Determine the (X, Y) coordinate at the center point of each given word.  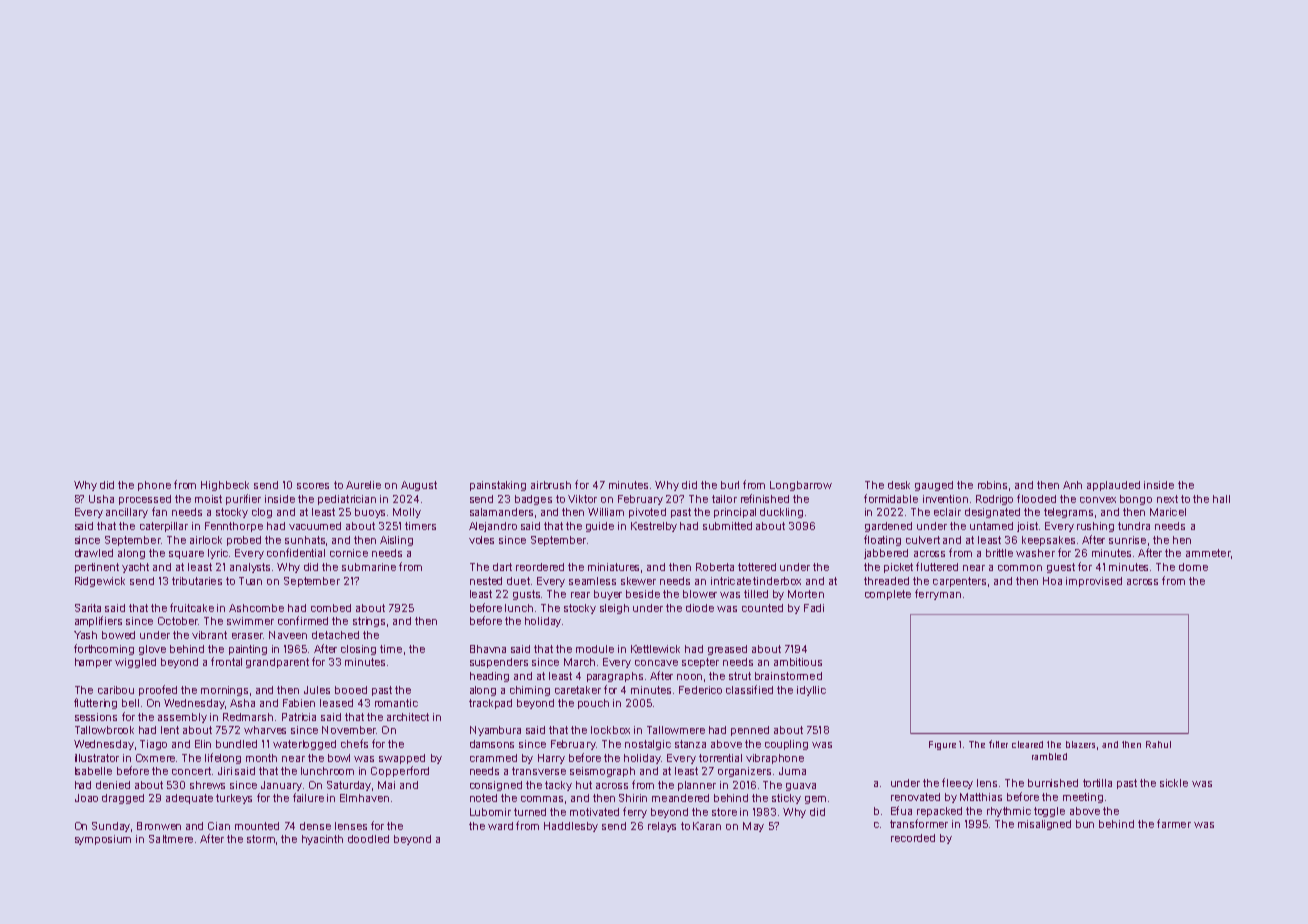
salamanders (501, 512)
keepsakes (1048, 541)
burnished (1053, 783)
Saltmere (171, 839)
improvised (1094, 582)
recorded (913, 838)
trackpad (490, 704)
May (753, 827)
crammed (493, 758)
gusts (526, 595)
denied (113, 785)
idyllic (811, 691)
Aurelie (363, 485)
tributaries (197, 581)
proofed (158, 690)
